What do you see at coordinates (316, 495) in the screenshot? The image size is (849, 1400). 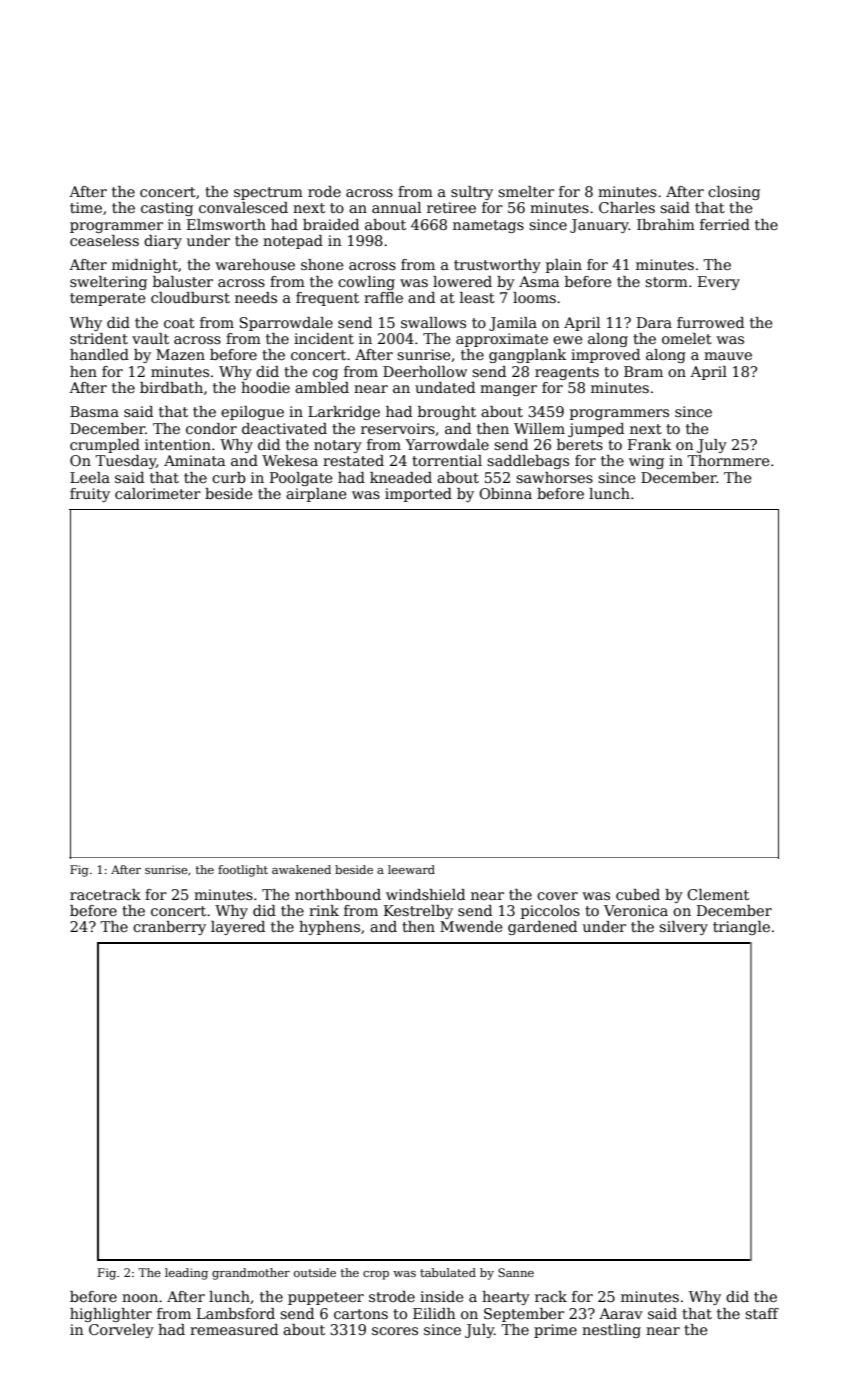 I see `airplane` at bounding box center [316, 495].
